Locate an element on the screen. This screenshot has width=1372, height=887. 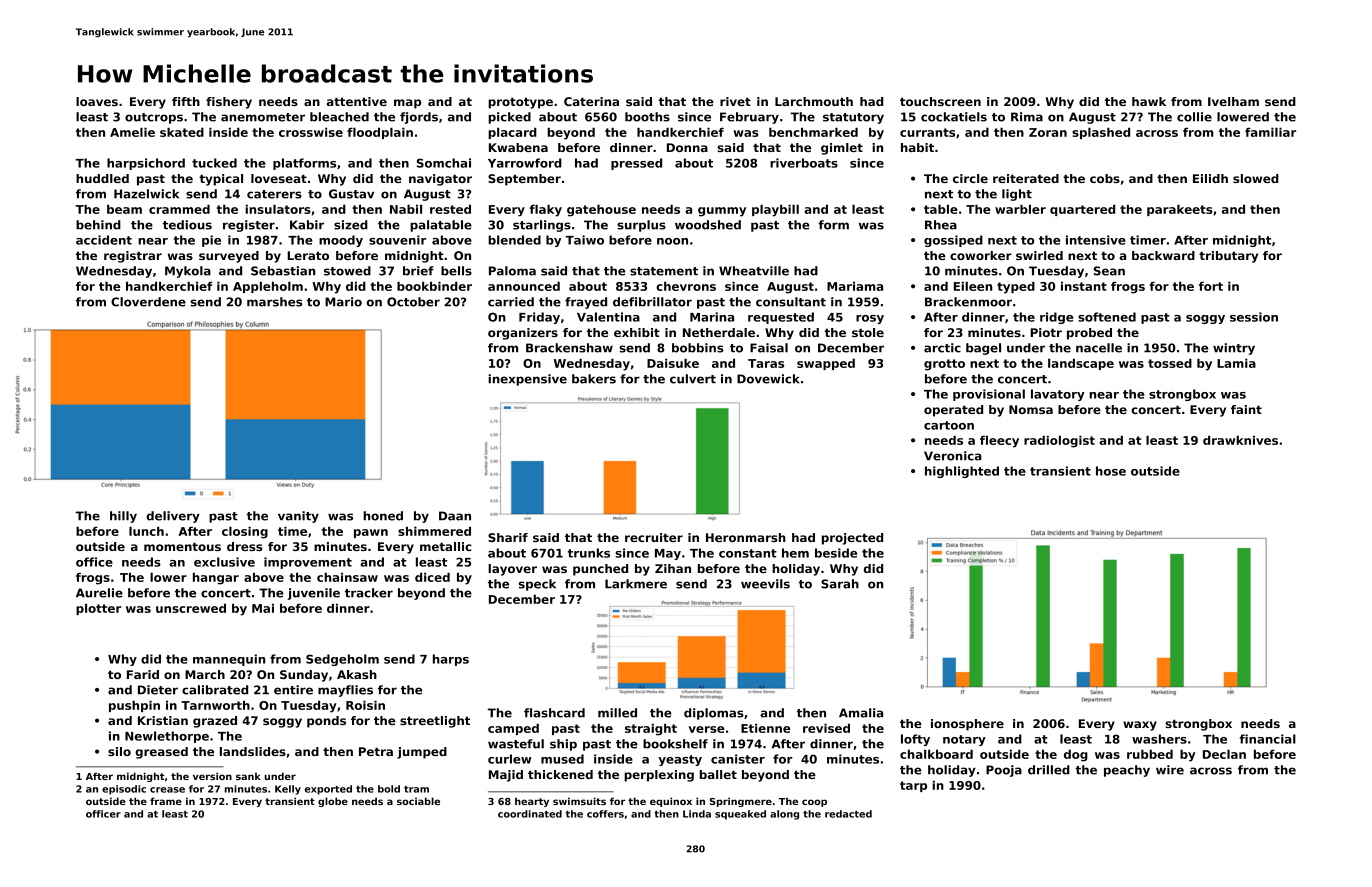
hilly is located at coordinates (123, 517).
